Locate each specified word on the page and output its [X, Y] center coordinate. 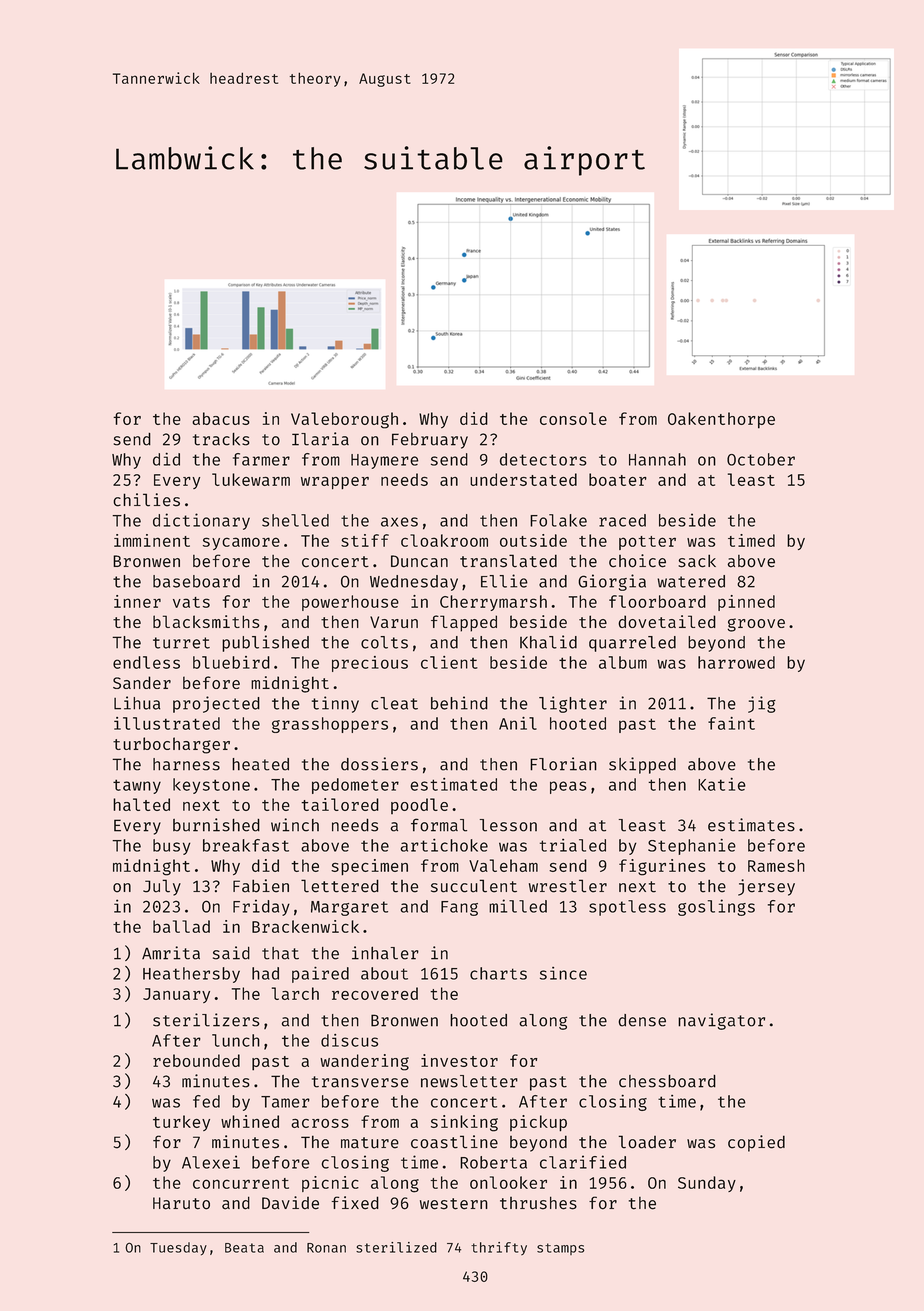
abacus [221, 418]
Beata [244, 1248]
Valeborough [344, 420]
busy [172, 847]
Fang [459, 908]
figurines [662, 867]
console [573, 418]
